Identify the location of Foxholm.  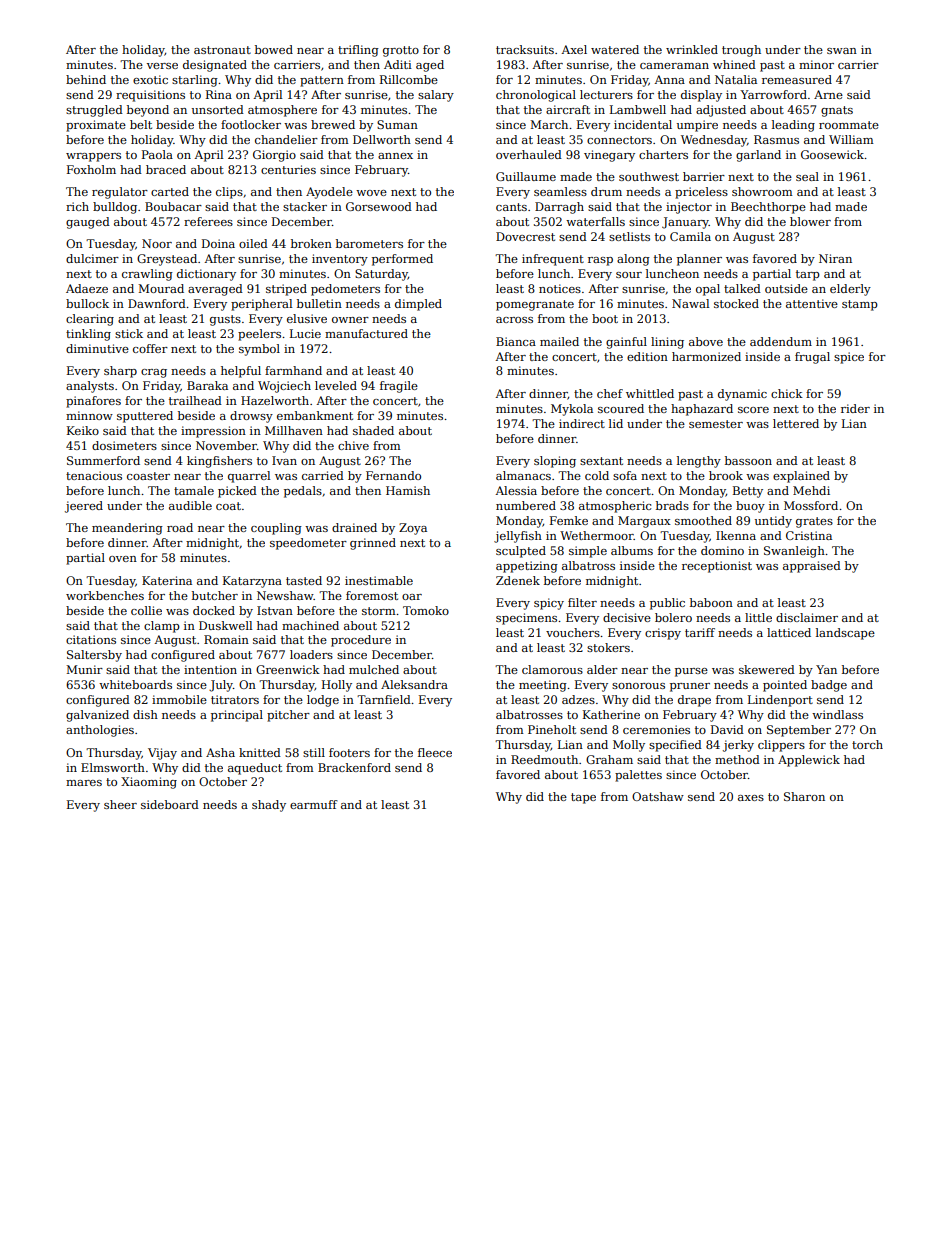
(91, 169).
